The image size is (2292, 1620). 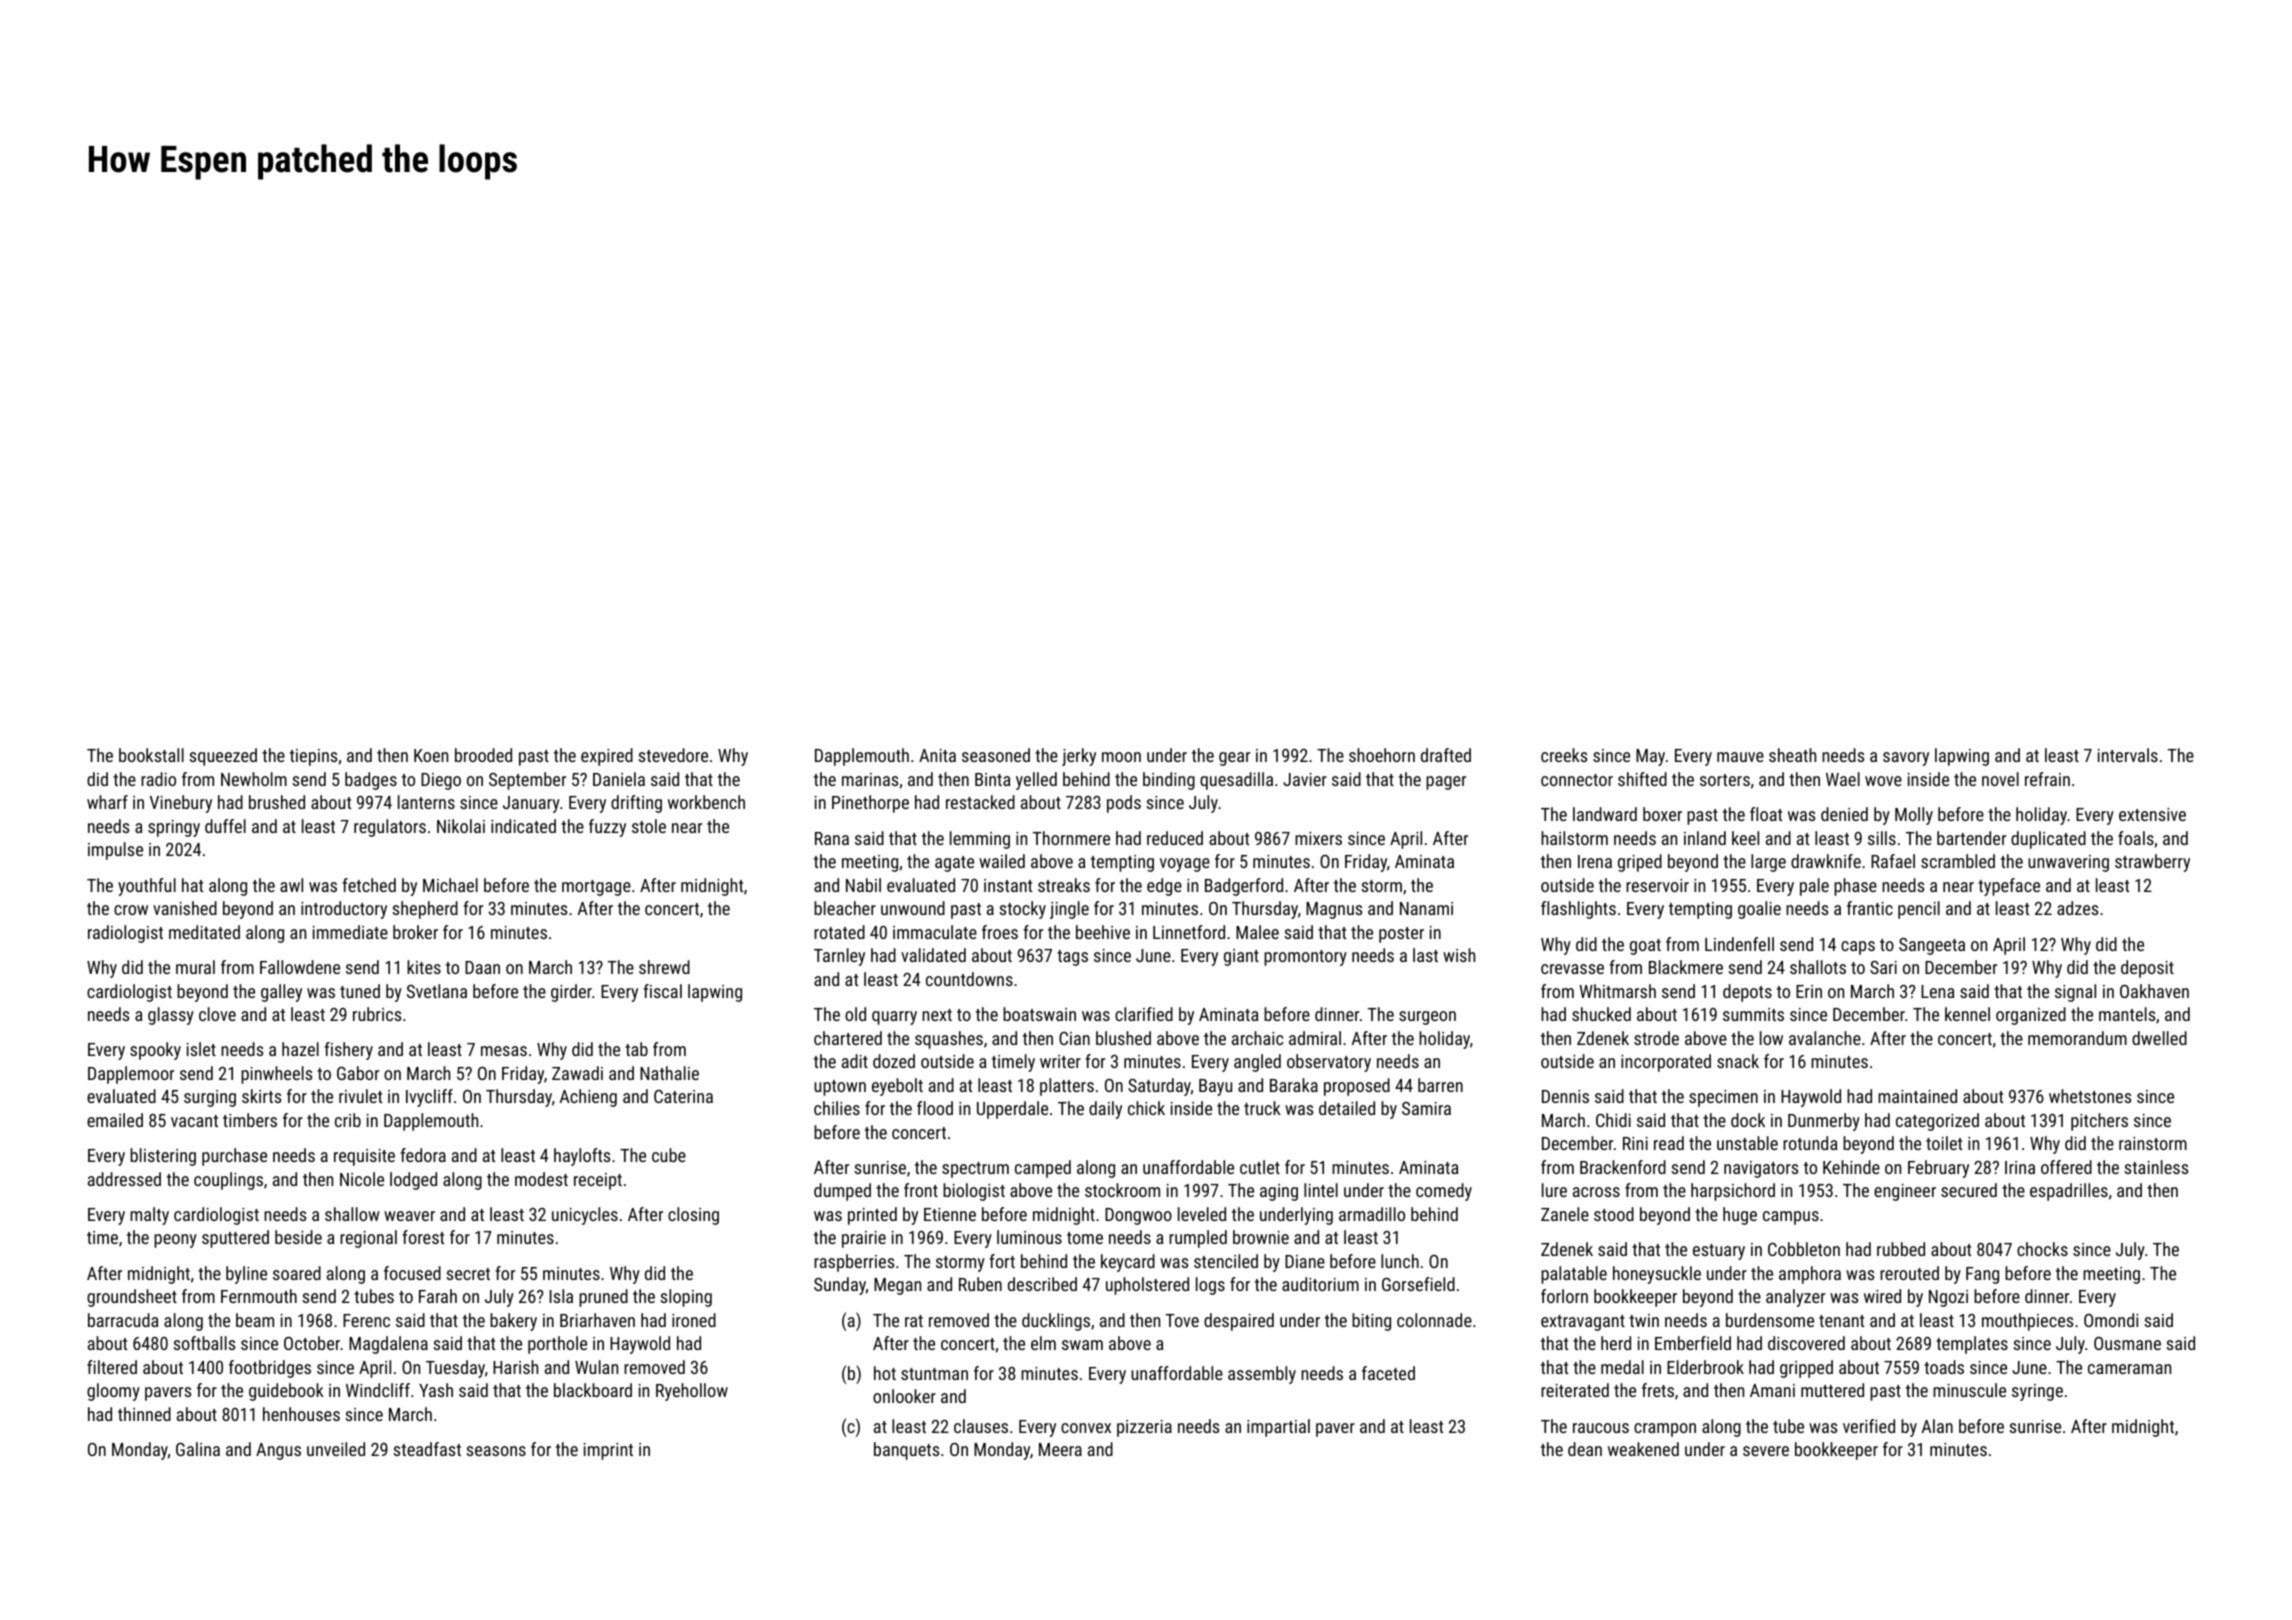 What do you see at coordinates (2128, 755) in the document?
I see `intervals` at bounding box center [2128, 755].
